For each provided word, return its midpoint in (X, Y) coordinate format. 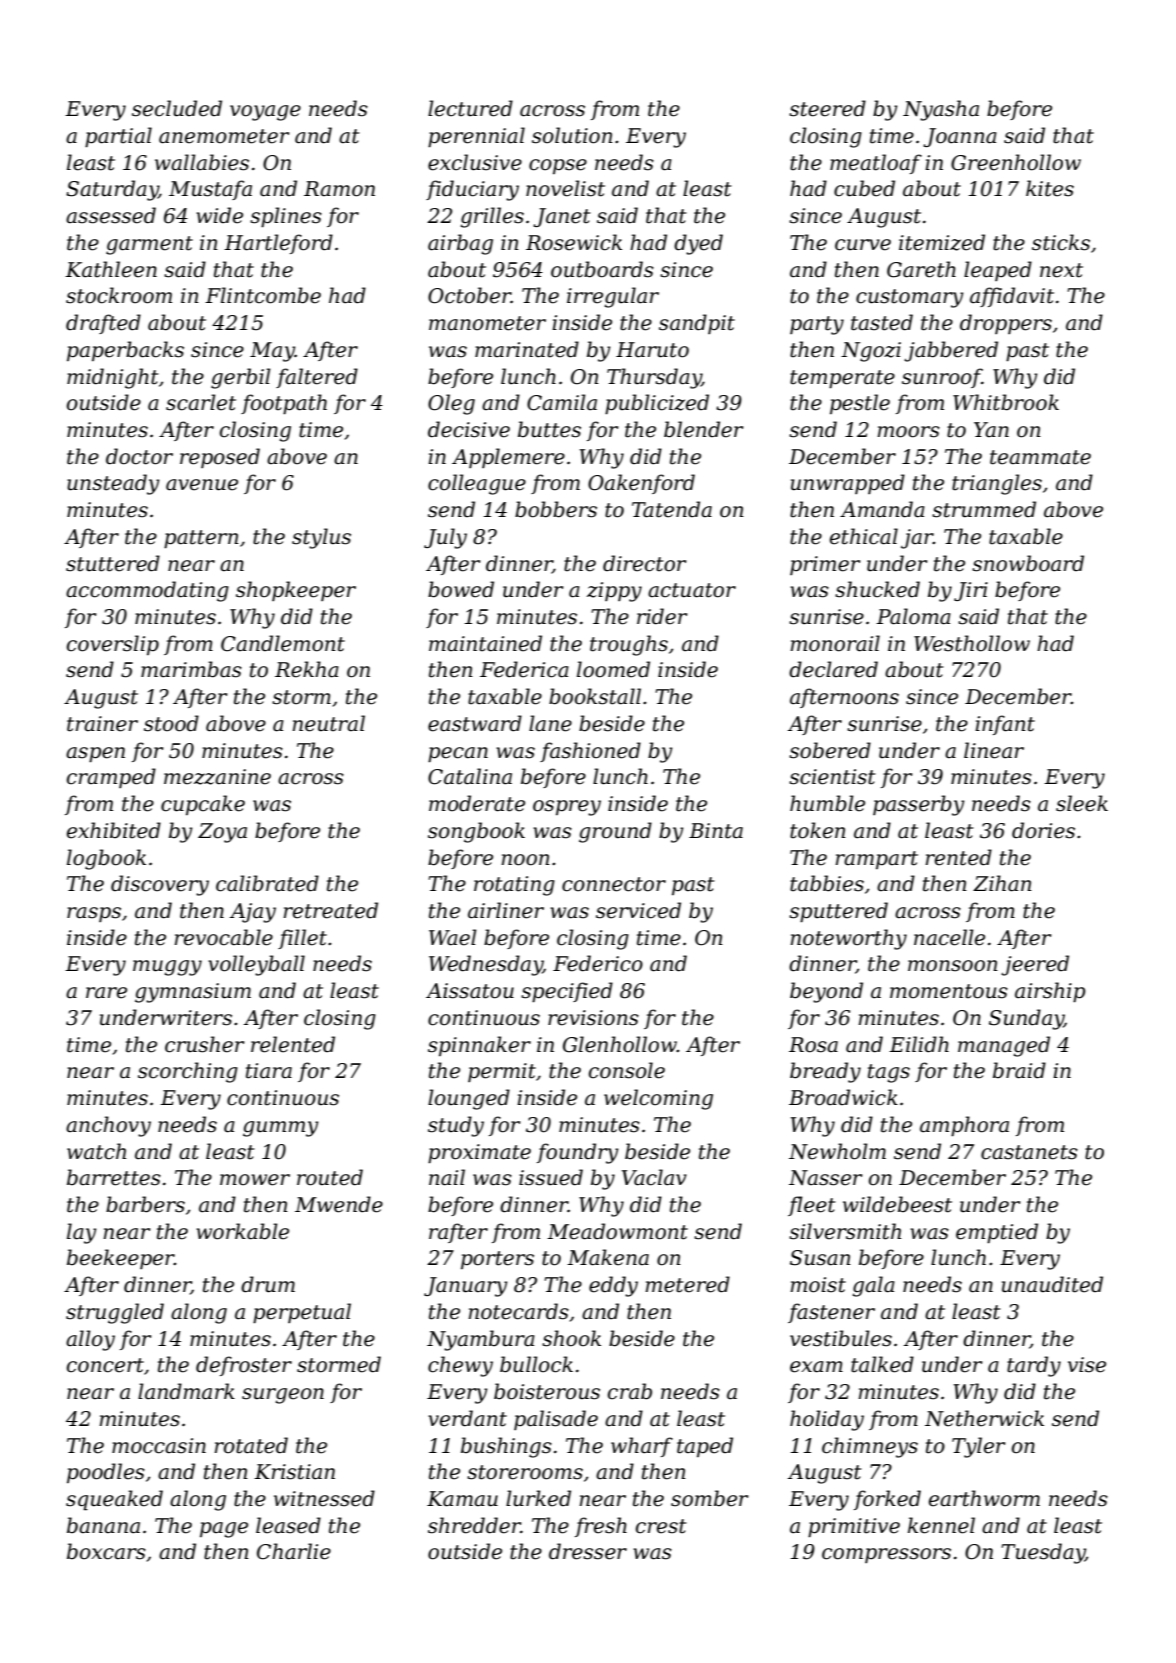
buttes (549, 429)
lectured (470, 108)
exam (816, 1367)
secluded (177, 108)
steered (827, 108)
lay (81, 1233)
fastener (831, 1313)
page (224, 1530)
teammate (1040, 457)
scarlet (201, 402)
